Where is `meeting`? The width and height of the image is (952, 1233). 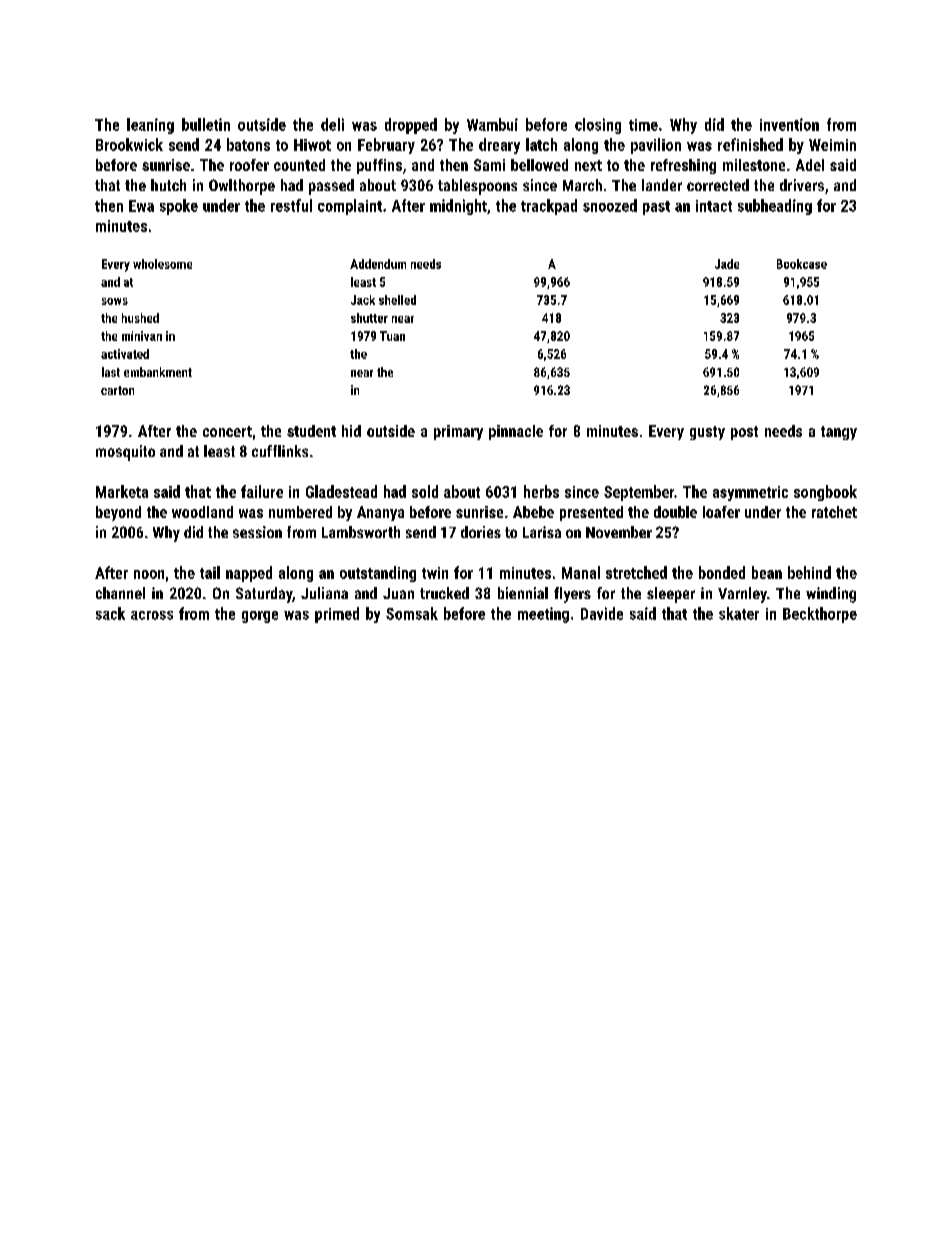
meeting is located at coordinates (543, 615).
